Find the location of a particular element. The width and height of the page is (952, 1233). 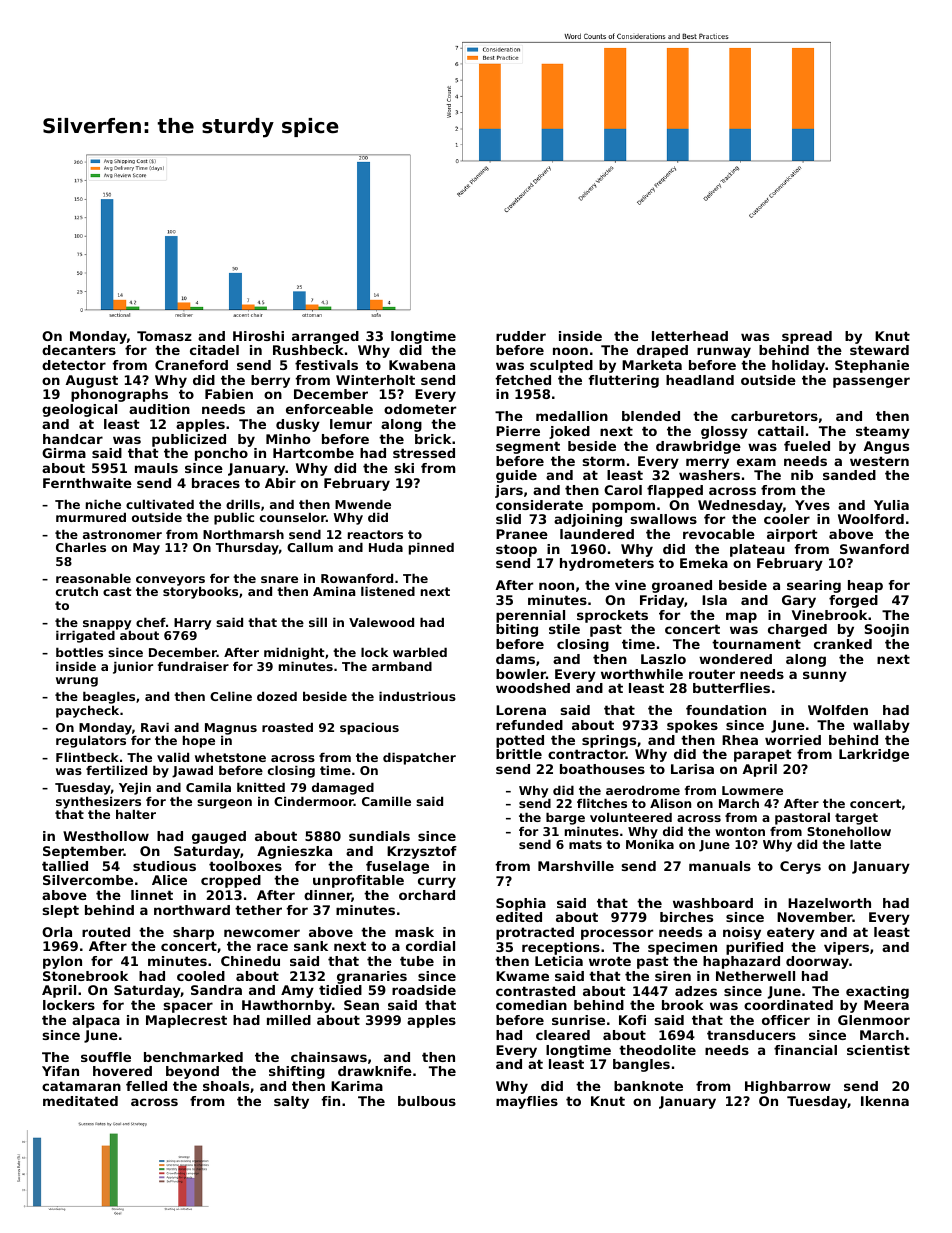

banknote is located at coordinates (648, 1086).
